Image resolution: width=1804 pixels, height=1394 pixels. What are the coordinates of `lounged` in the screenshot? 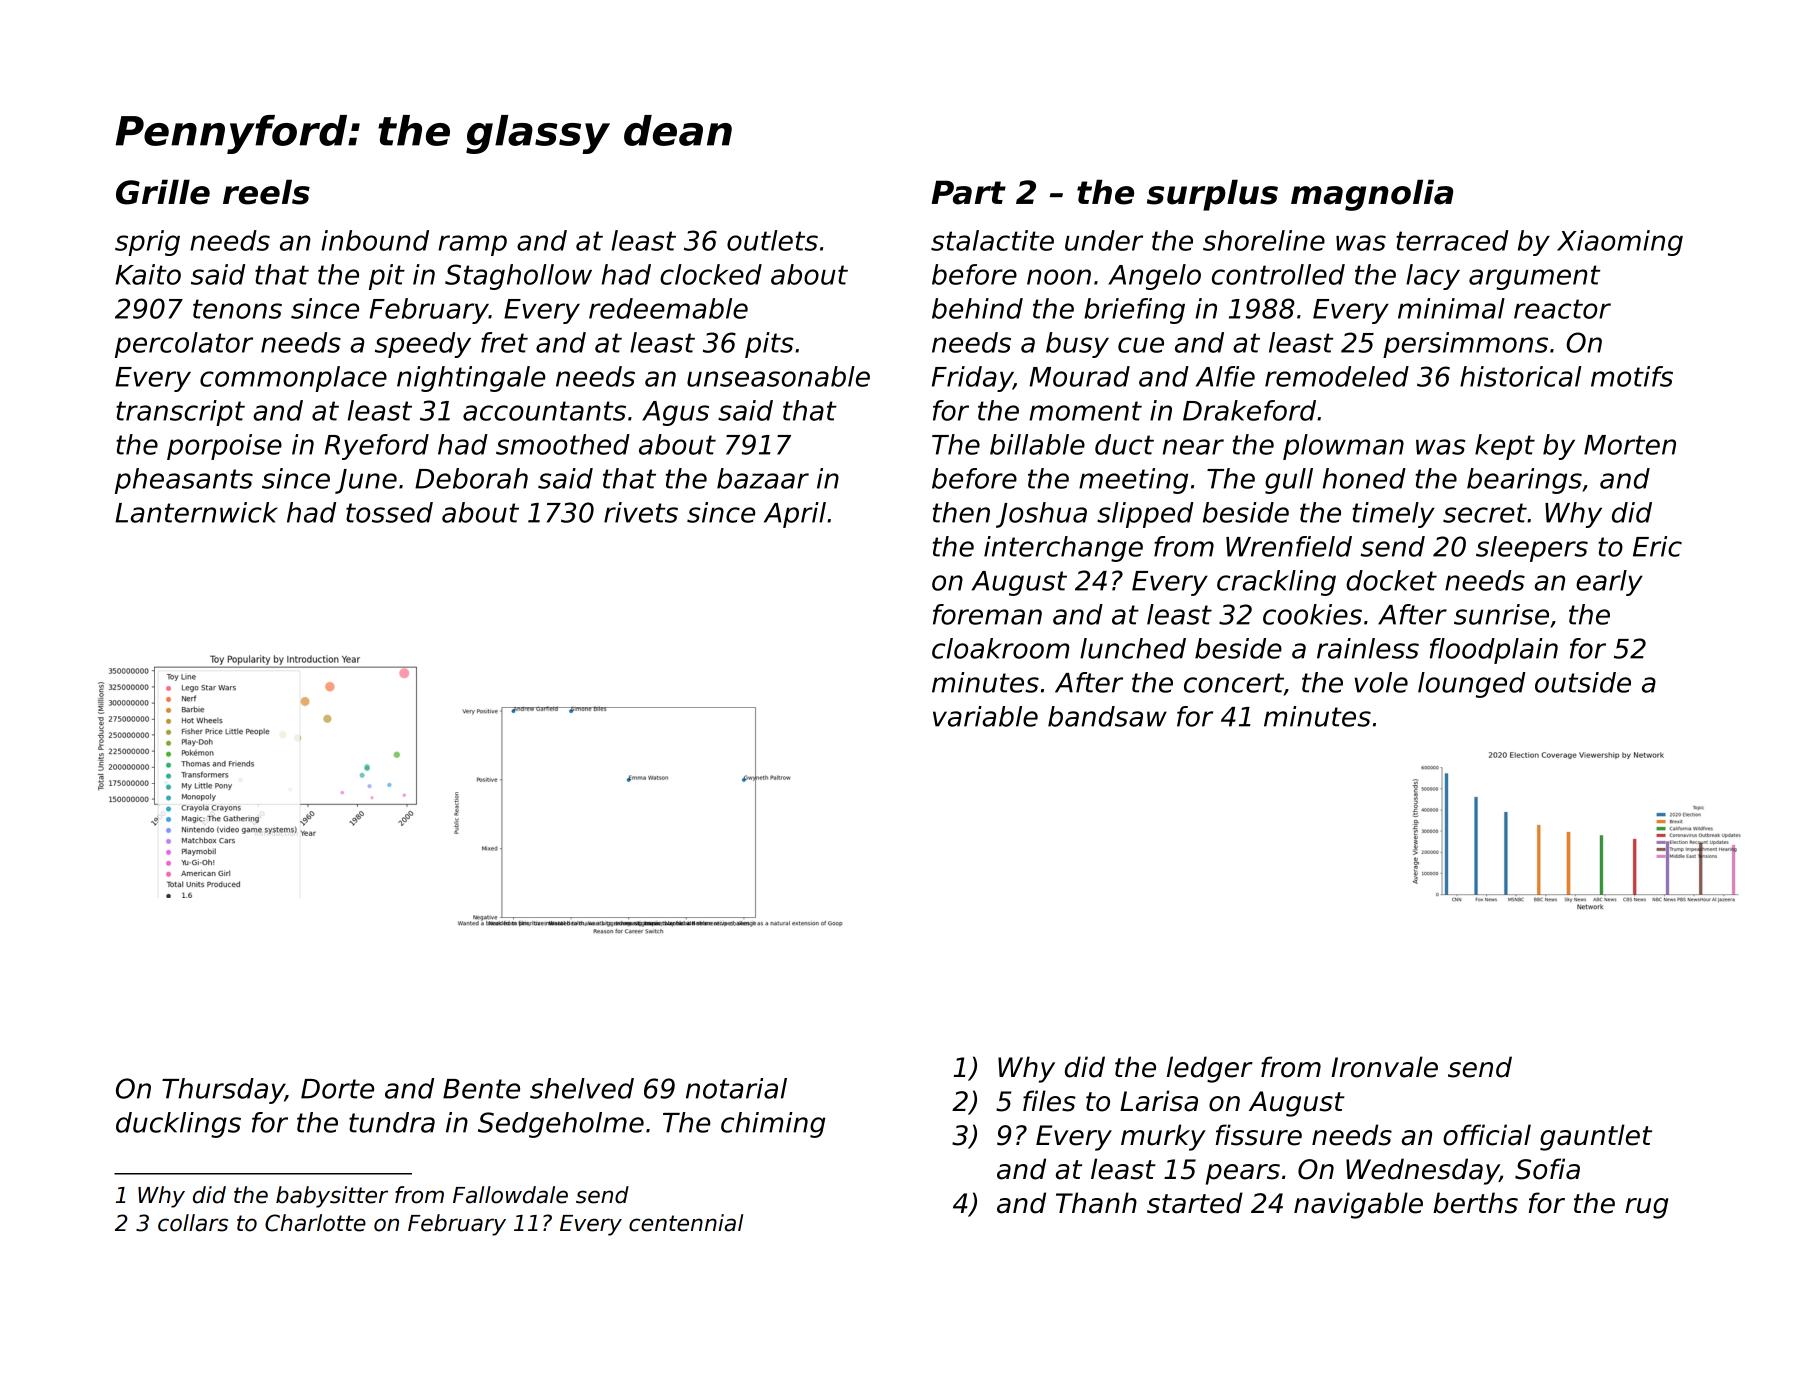 It's located at (1472, 685).
